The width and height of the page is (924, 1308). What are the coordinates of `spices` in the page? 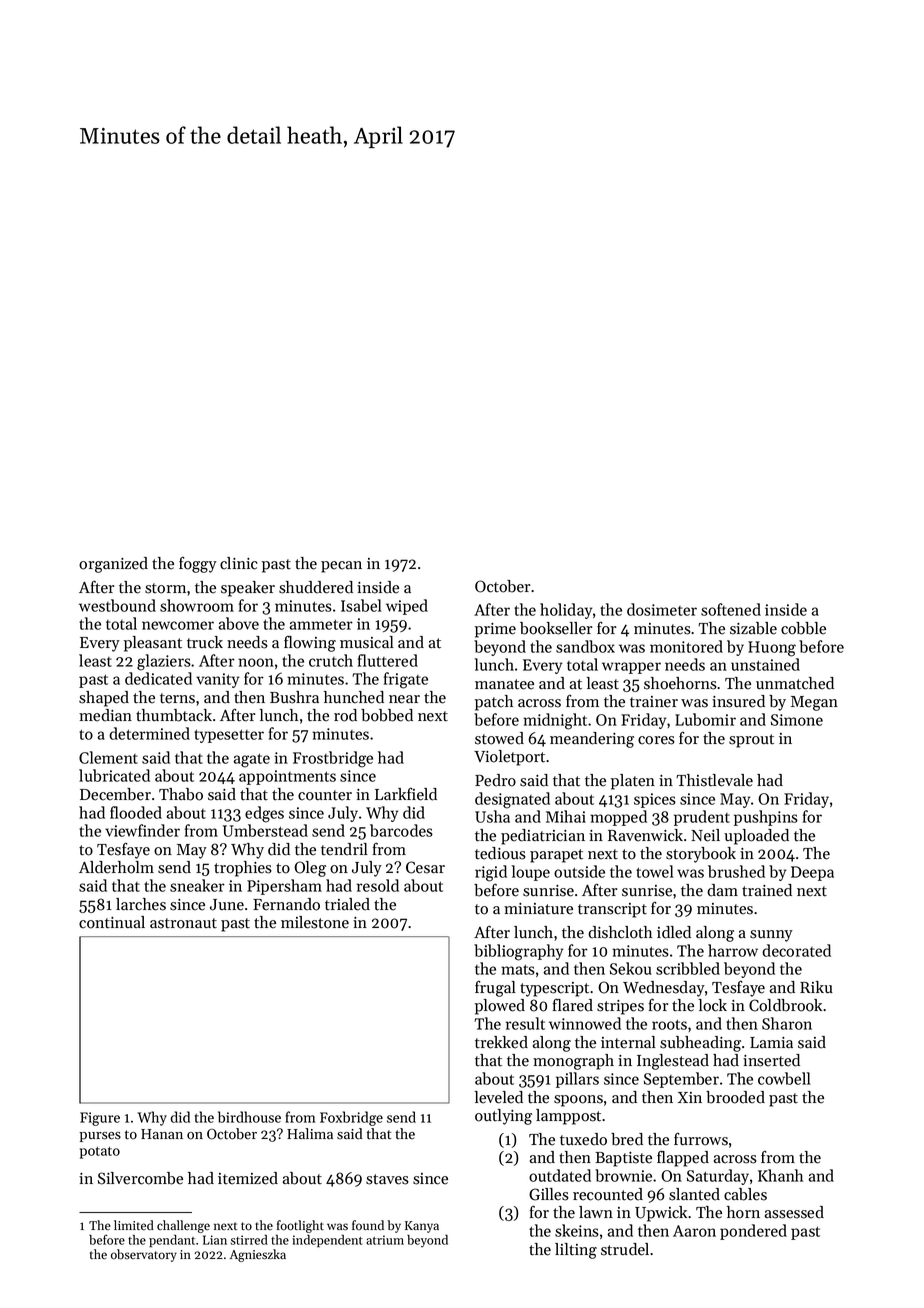 It's located at (655, 800).
